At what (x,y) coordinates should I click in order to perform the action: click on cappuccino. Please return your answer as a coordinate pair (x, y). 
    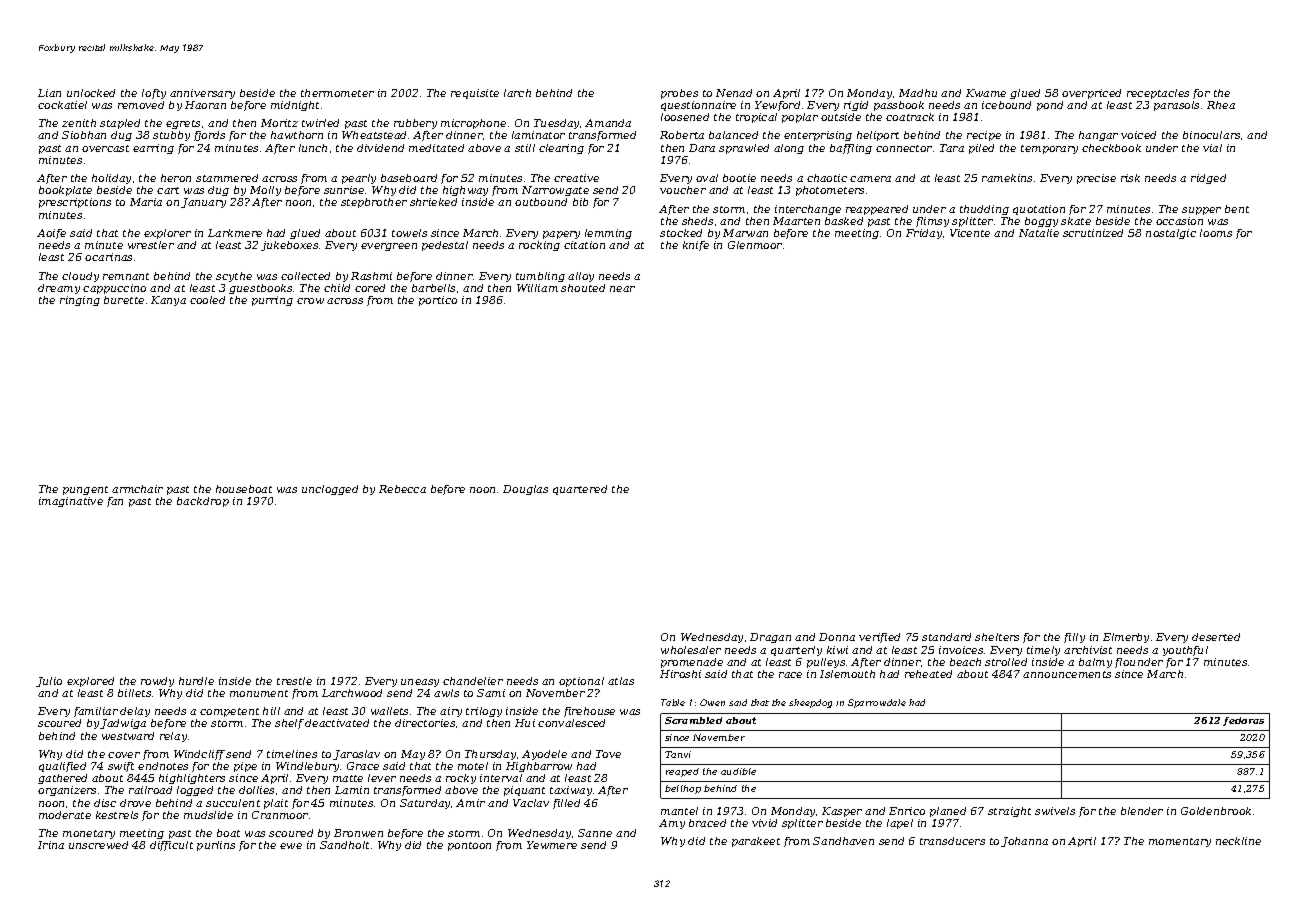
    Looking at the image, I should click on (114, 289).
